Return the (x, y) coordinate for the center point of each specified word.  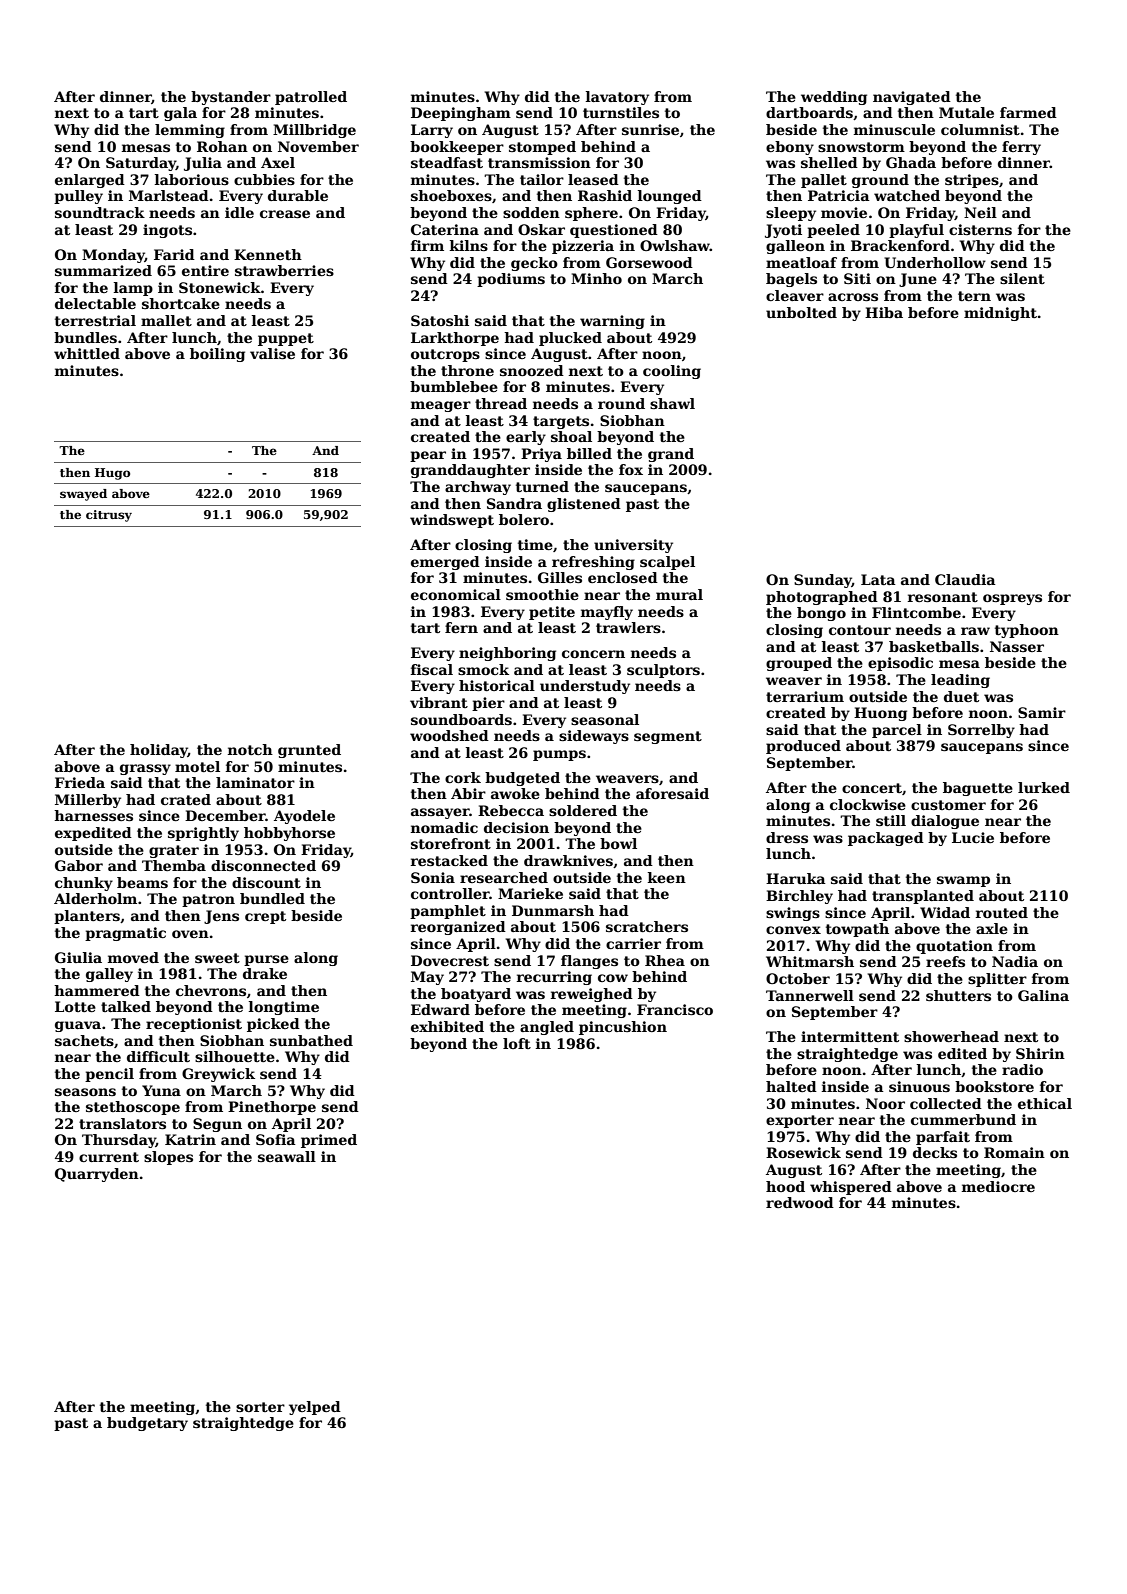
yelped (315, 1408)
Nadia (1015, 961)
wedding (834, 98)
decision (516, 827)
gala (180, 114)
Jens (221, 917)
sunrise (650, 129)
